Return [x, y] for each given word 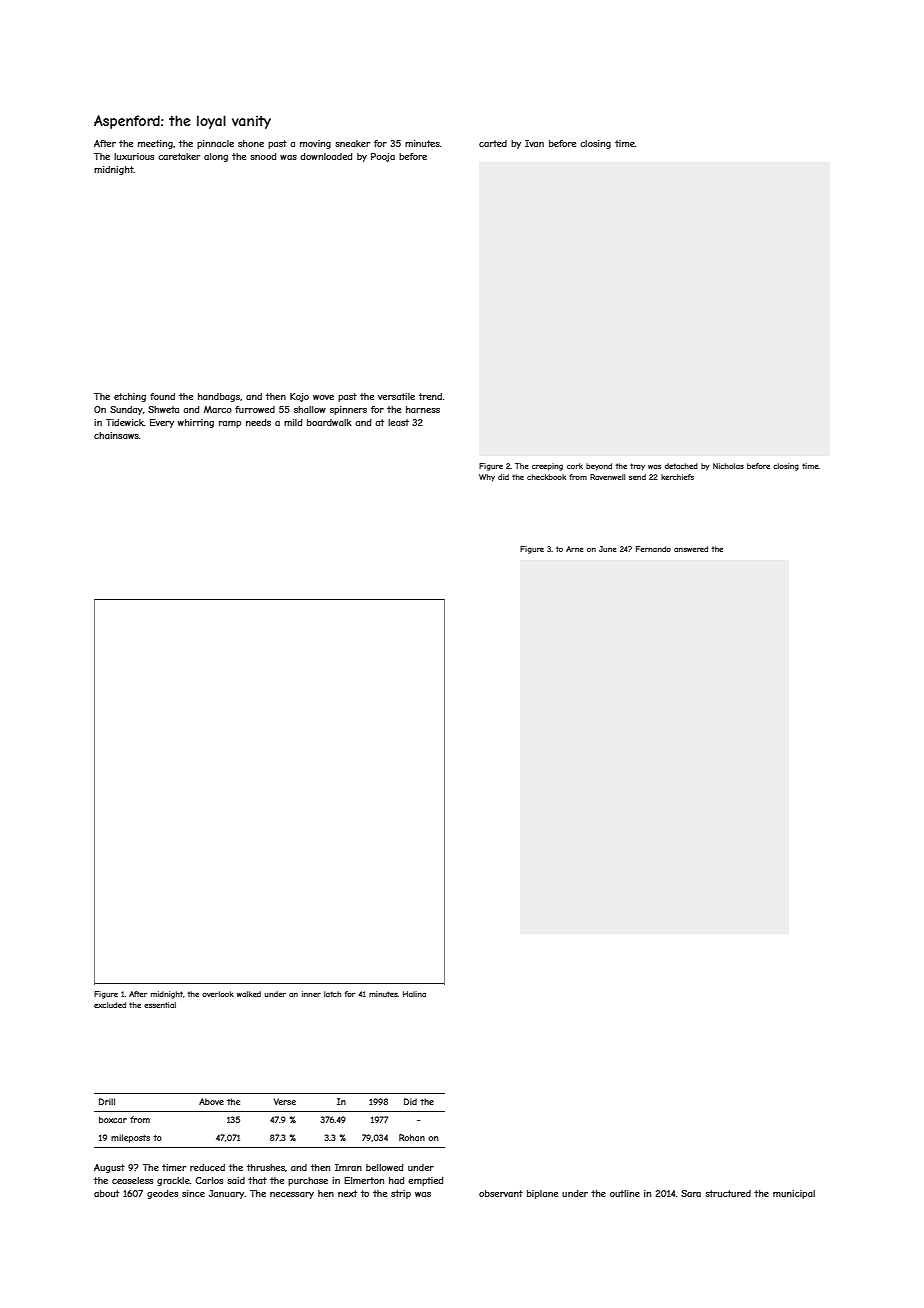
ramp [230, 424]
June [607, 549]
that [257, 1180]
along [216, 157]
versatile [396, 396]
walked [249, 994]
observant [501, 1193]
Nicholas [728, 466]
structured [728, 1193]
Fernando [653, 549]
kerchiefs [677, 477]
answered [691, 549]
